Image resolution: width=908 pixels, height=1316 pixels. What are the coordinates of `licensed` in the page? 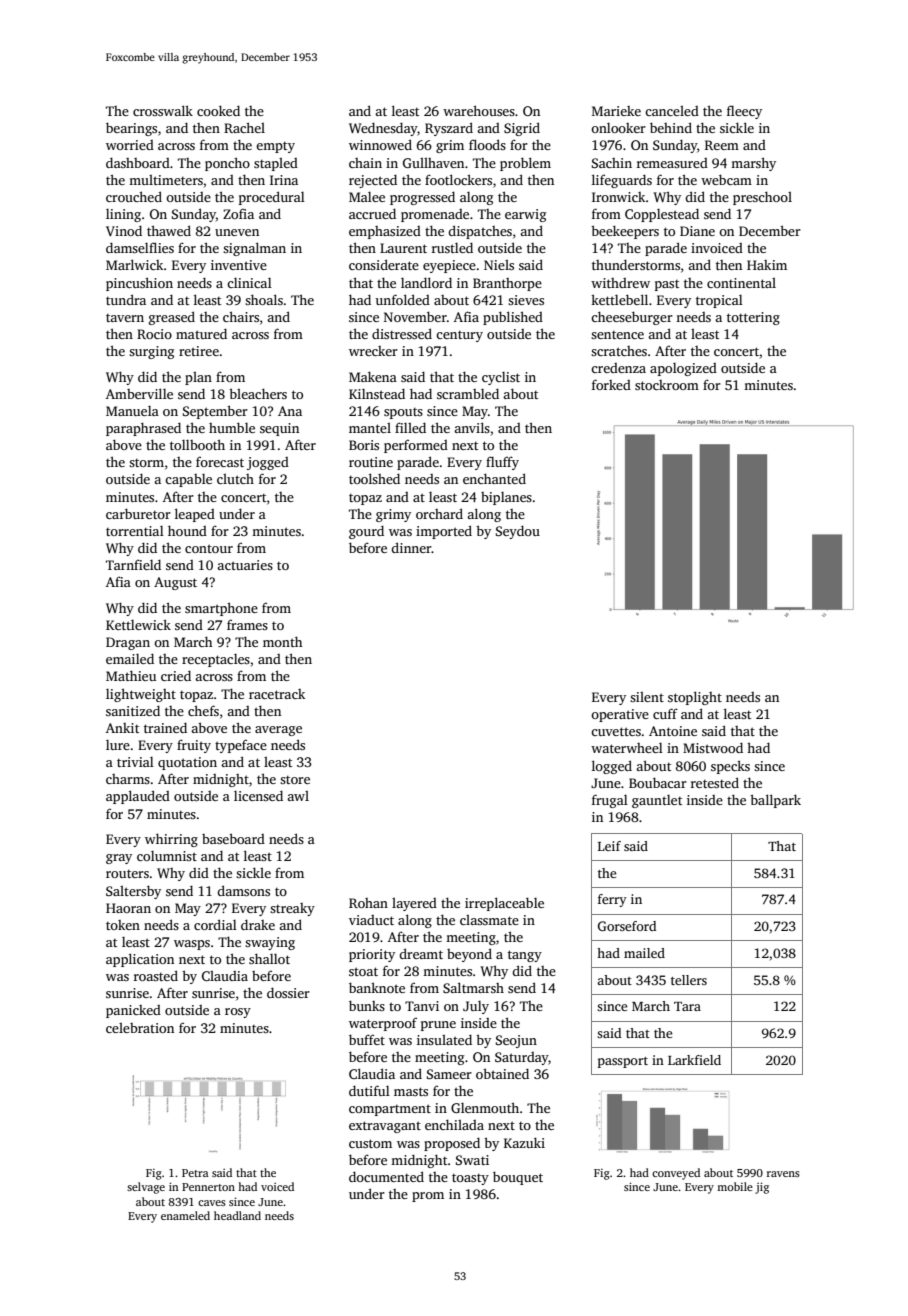 It's located at (258, 795).
